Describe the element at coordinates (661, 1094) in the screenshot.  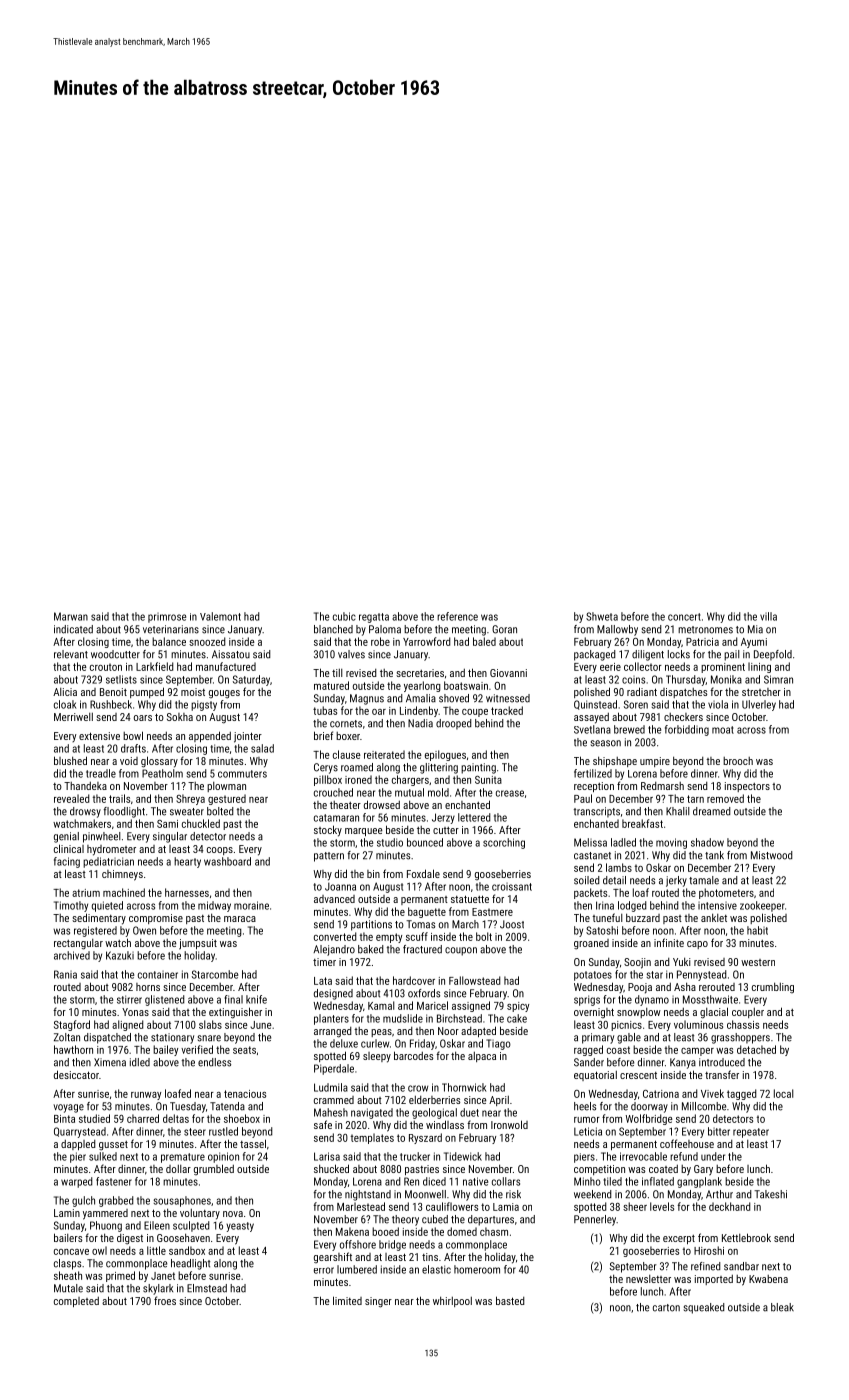
I see `Catriona` at that location.
